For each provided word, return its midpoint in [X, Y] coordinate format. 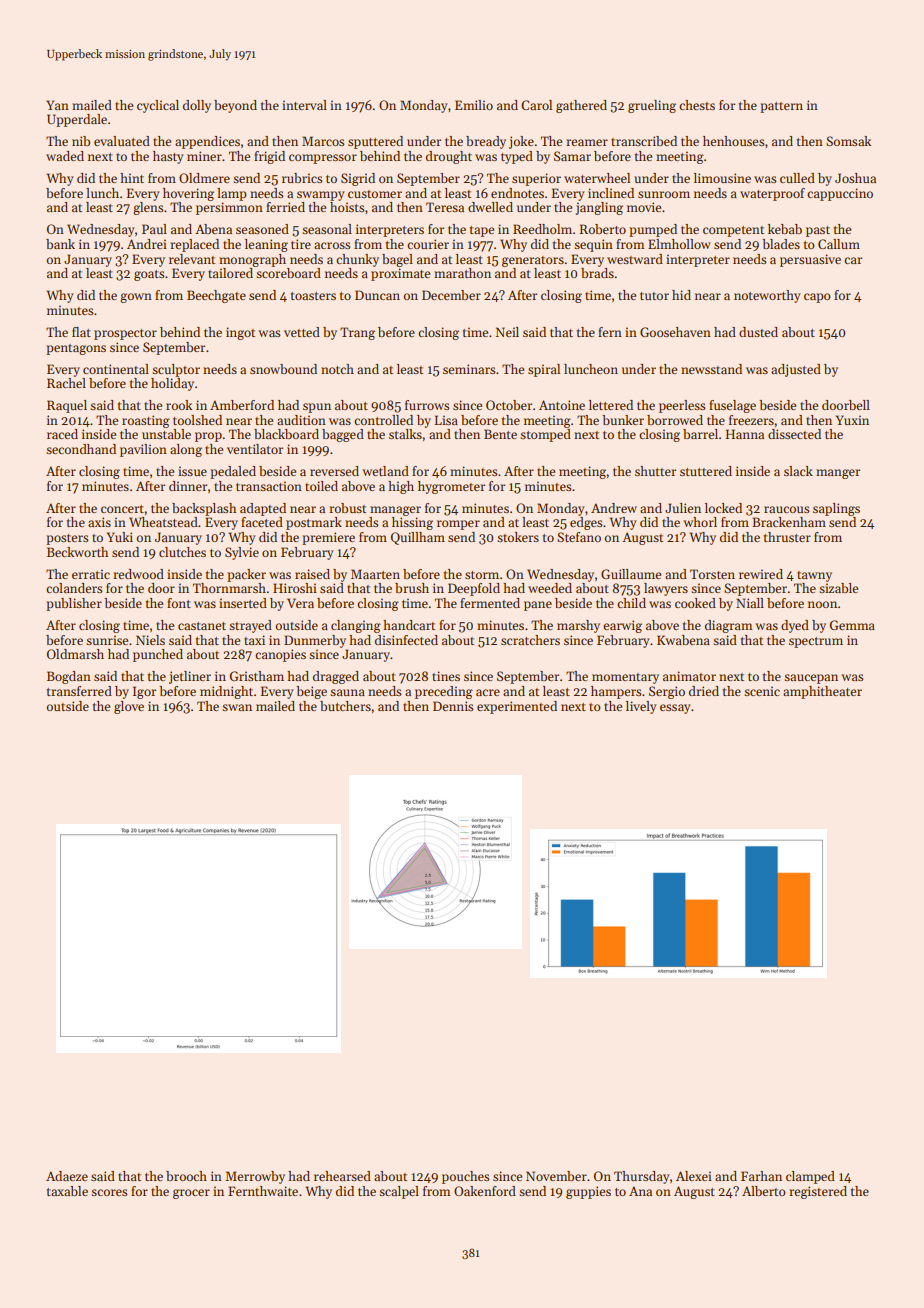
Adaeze [67, 1176]
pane [538, 606]
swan [237, 707]
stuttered [706, 471]
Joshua [855, 178]
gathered [581, 106]
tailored [230, 273]
